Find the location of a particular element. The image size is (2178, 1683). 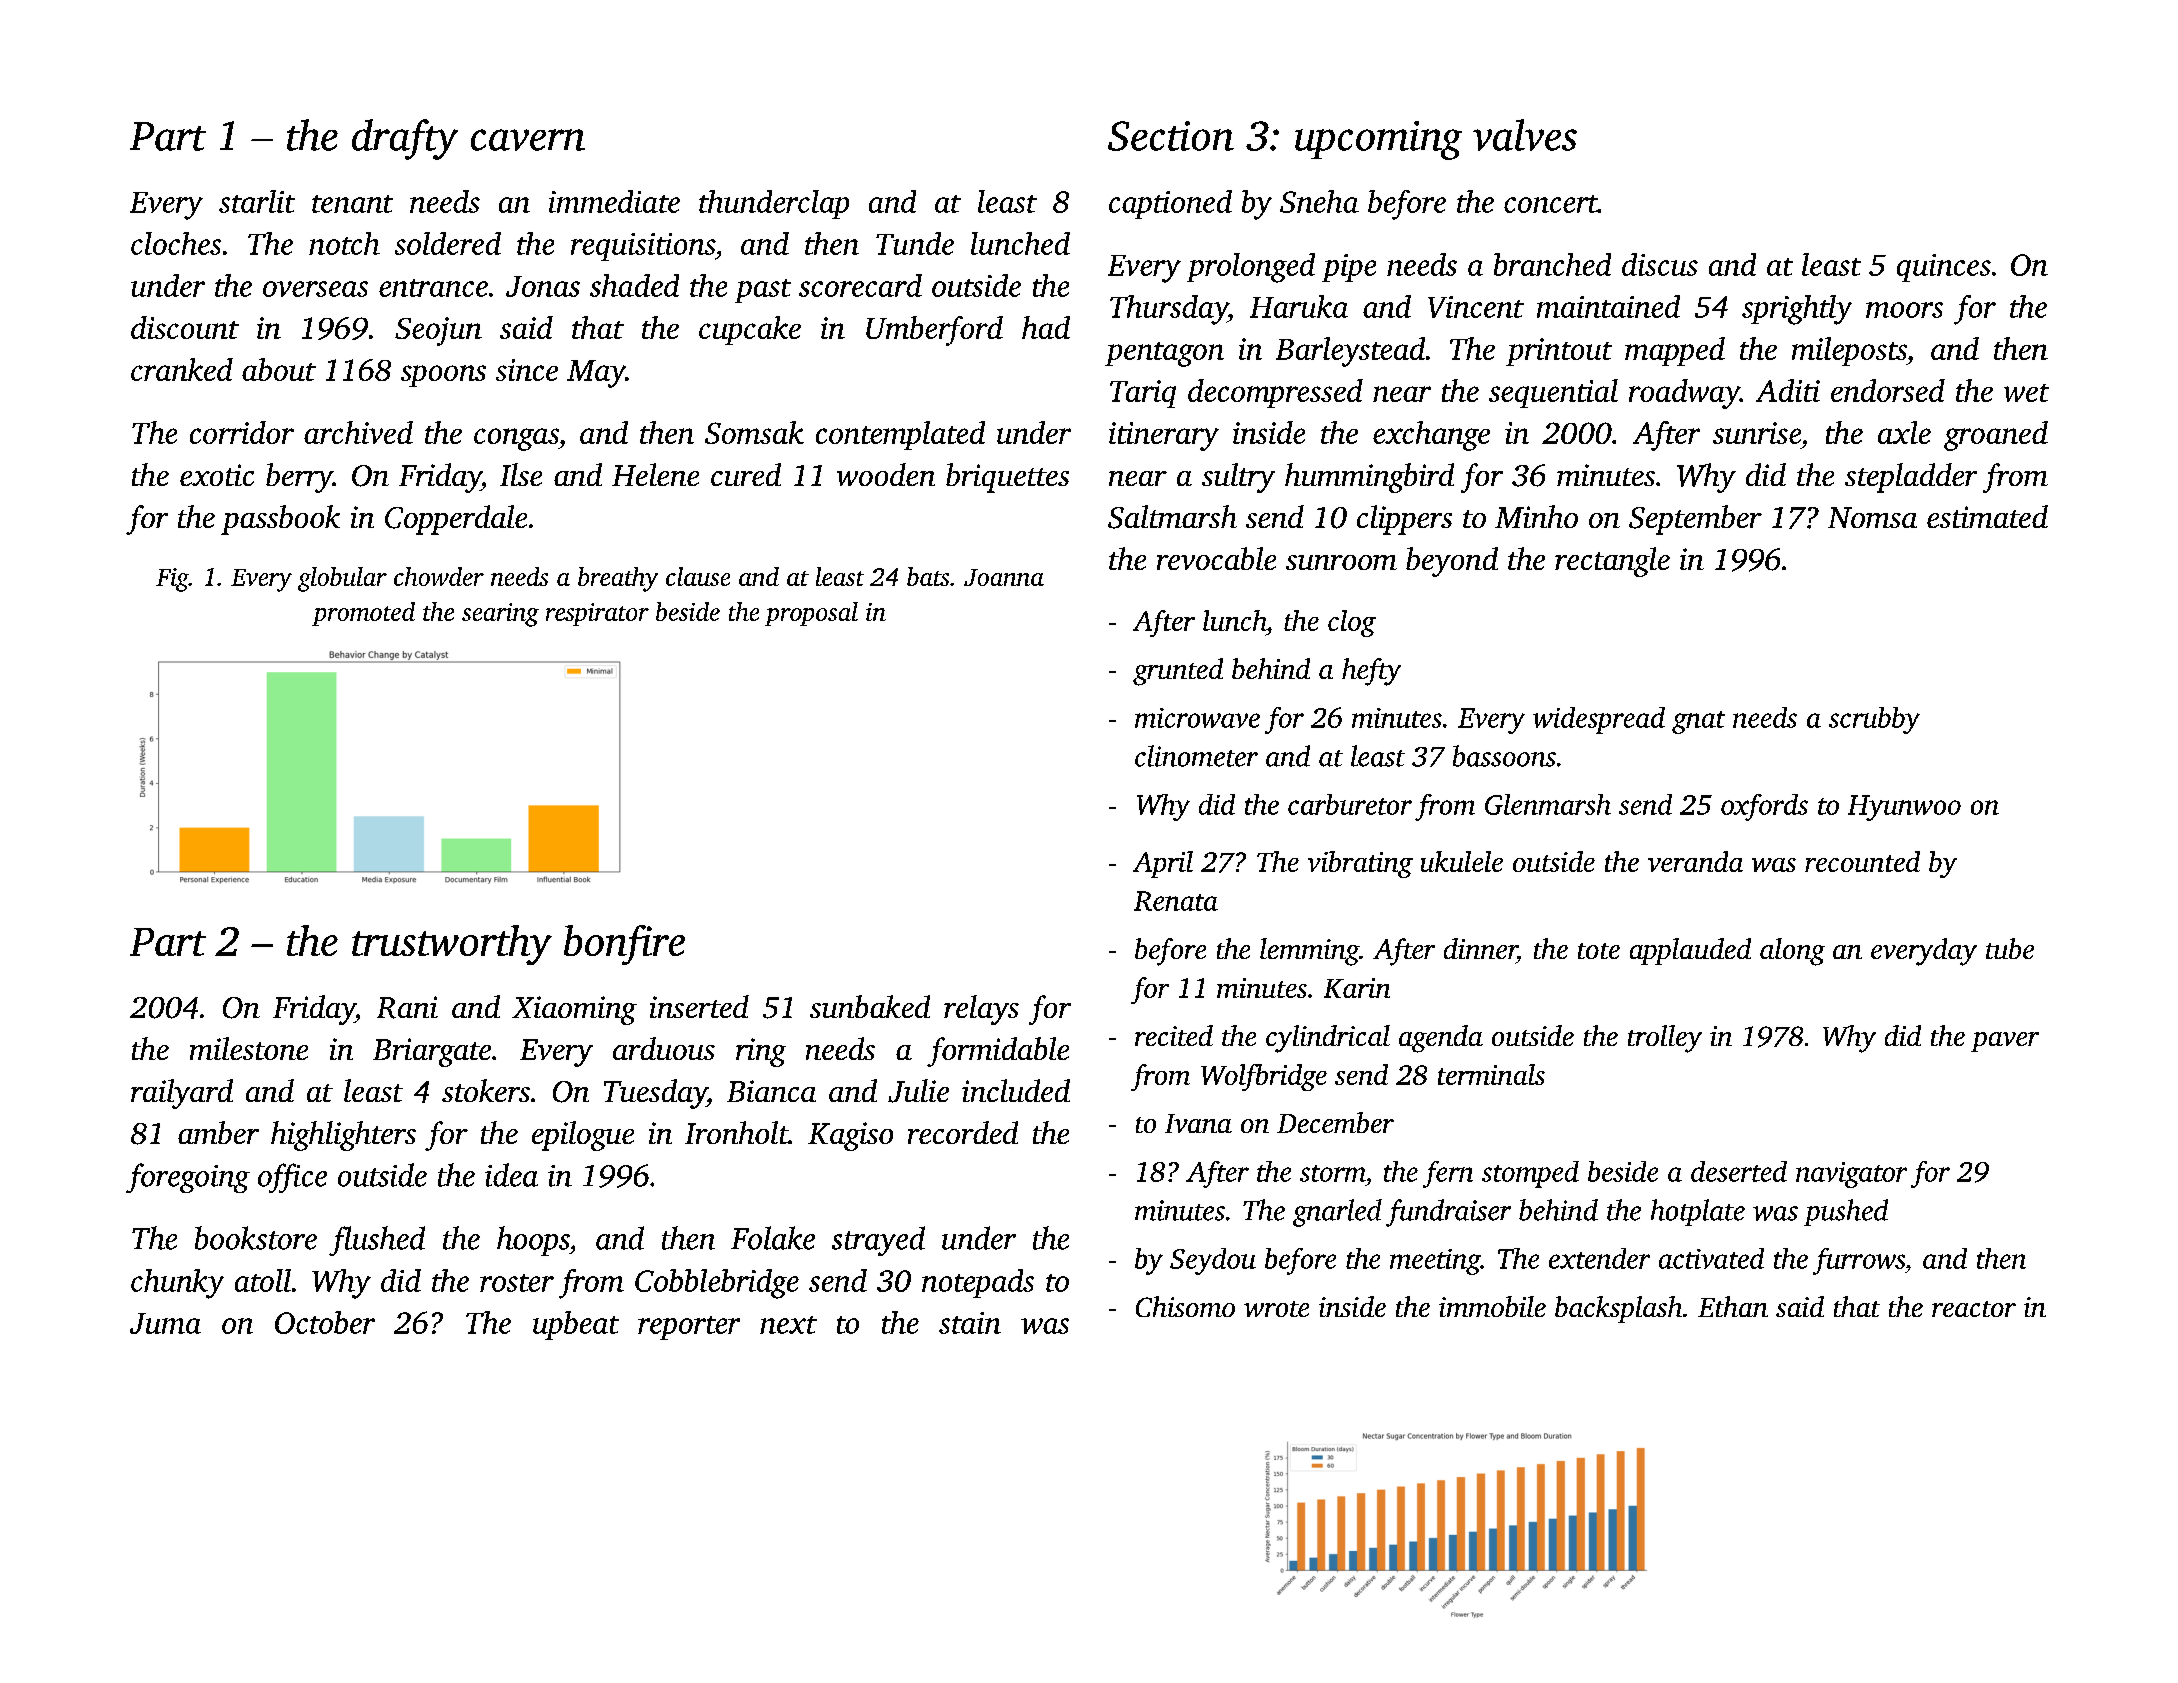

gnarled is located at coordinates (1337, 1213).
